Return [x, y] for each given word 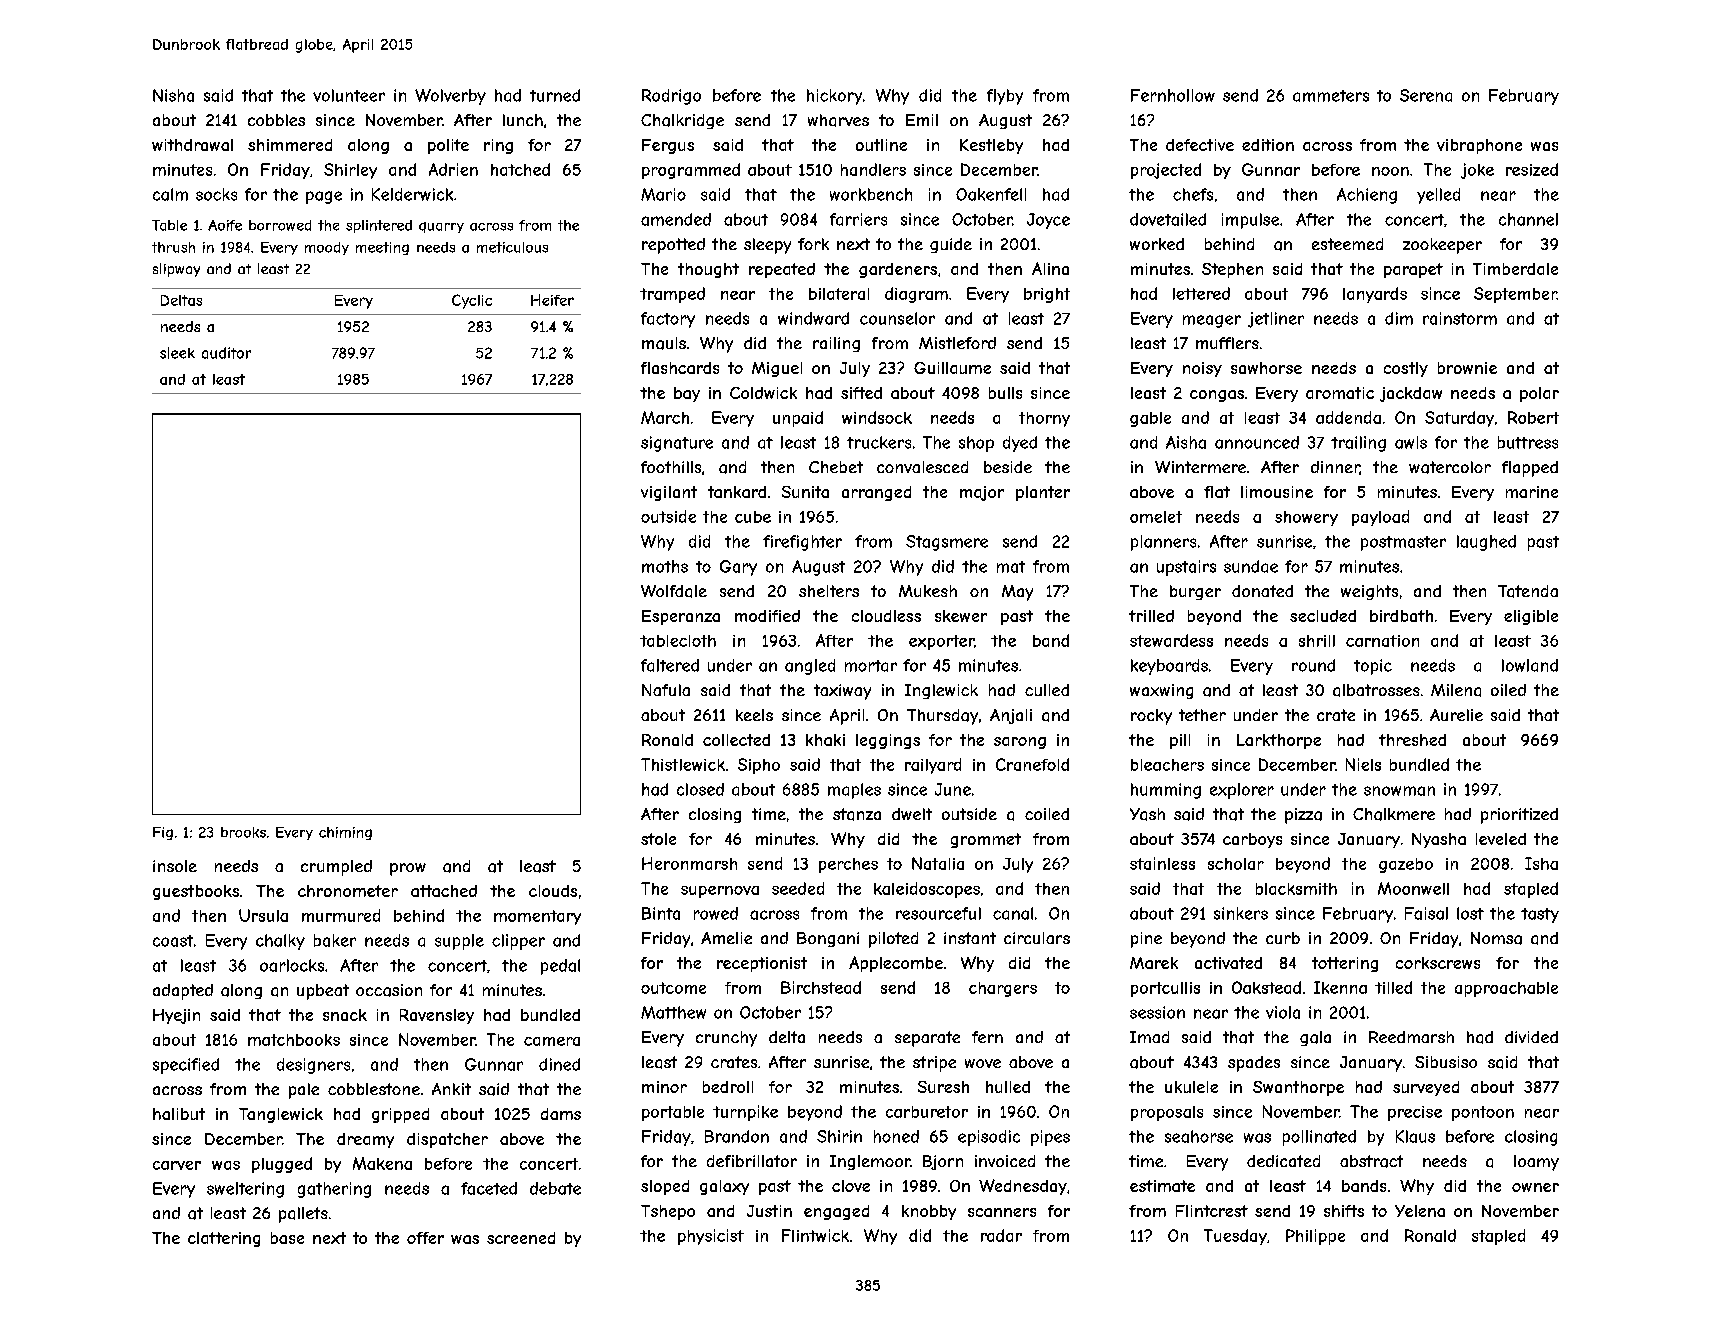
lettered [1201, 293]
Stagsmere [947, 543]
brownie [1467, 368]
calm [170, 194]
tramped [672, 295]
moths [665, 566]
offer [425, 1238]
